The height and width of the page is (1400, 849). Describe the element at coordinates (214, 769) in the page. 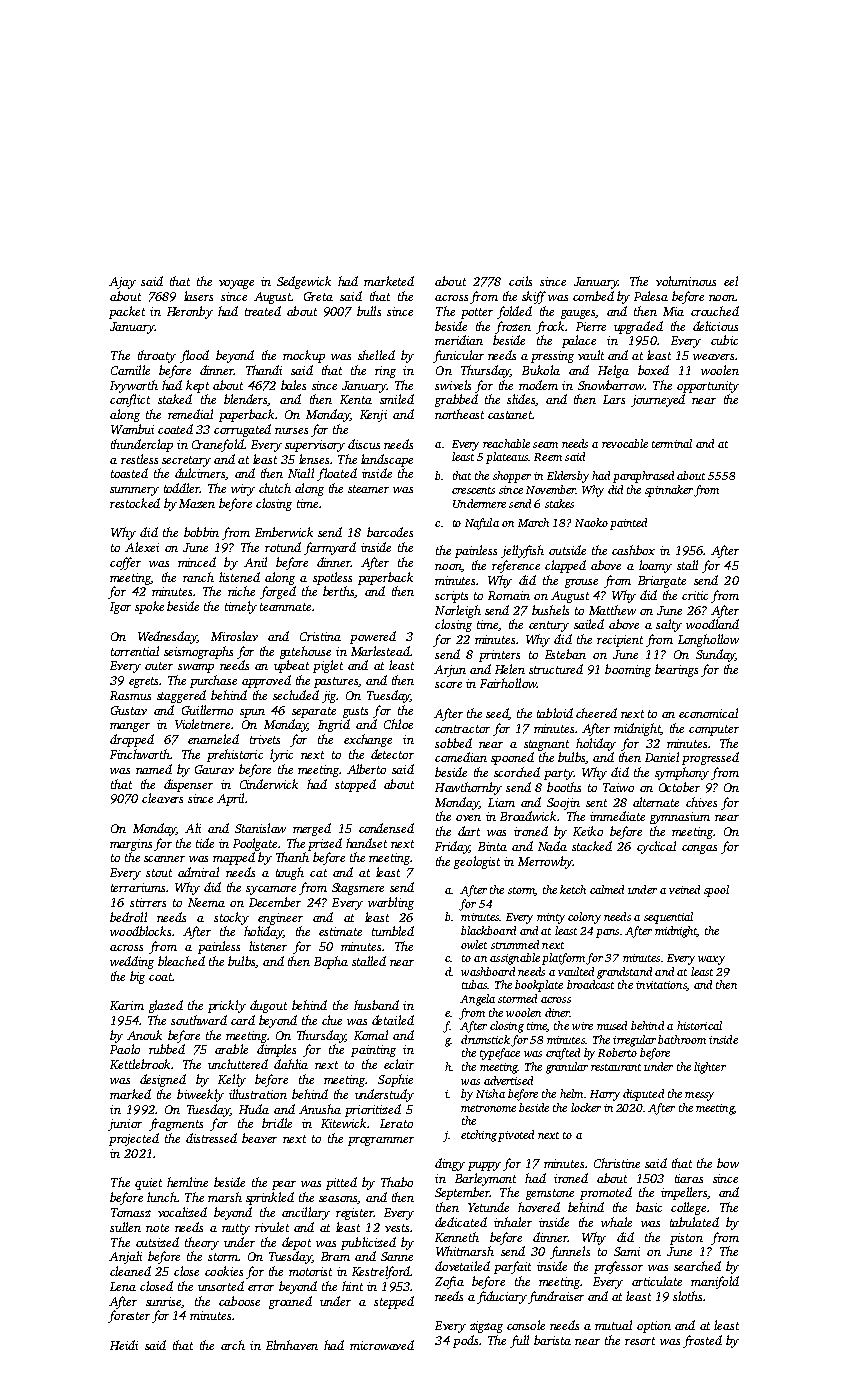

I see `Gaurav` at that location.
